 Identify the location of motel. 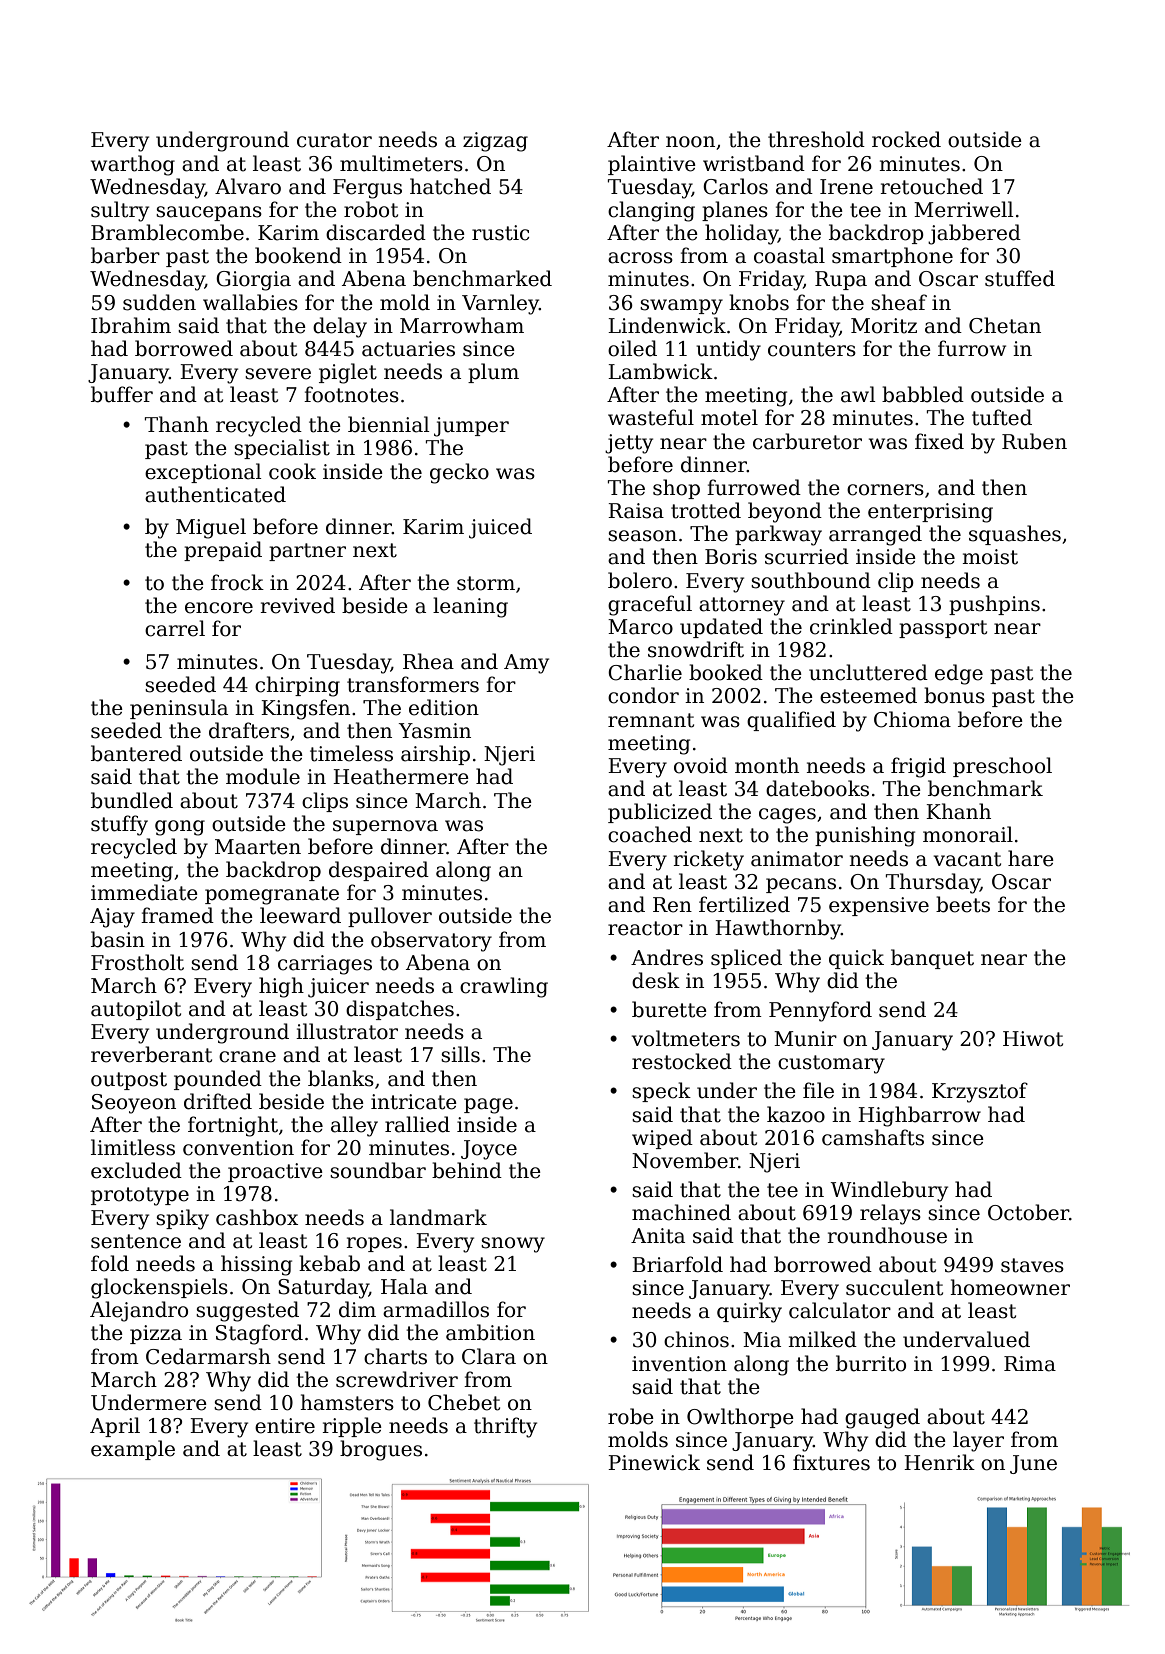
(729, 417).
